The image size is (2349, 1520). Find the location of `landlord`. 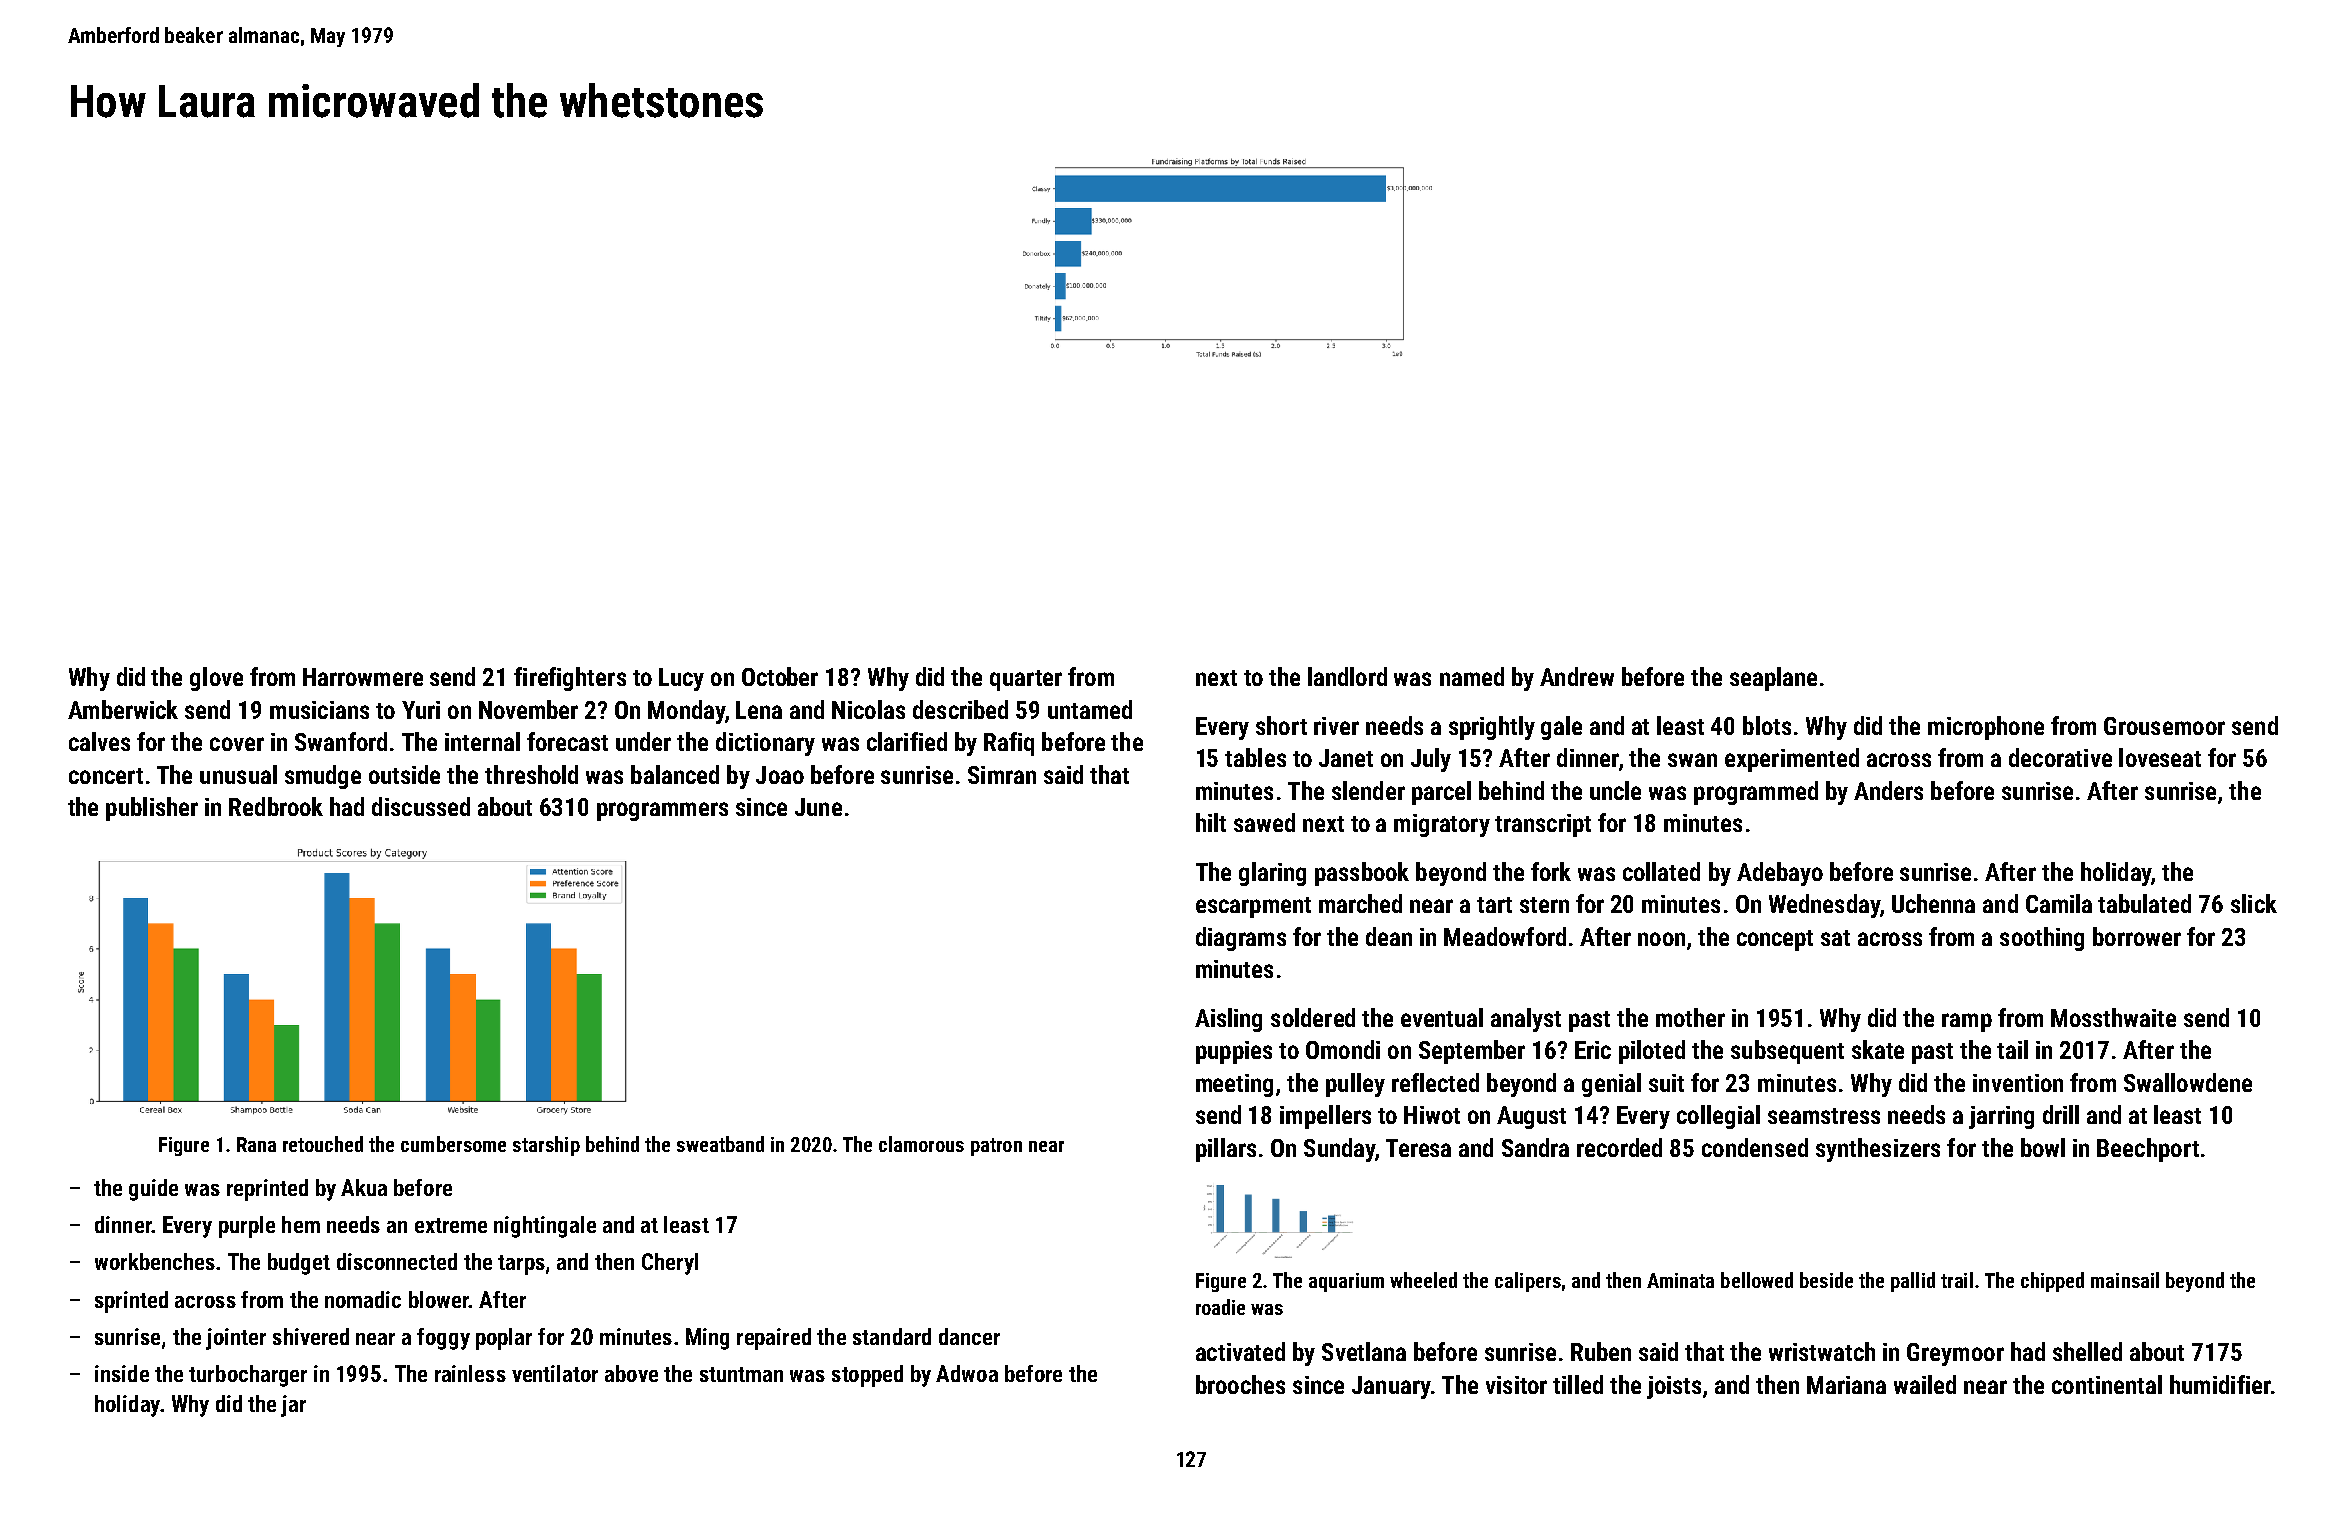

landlord is located at coordinates (1347, 676).
